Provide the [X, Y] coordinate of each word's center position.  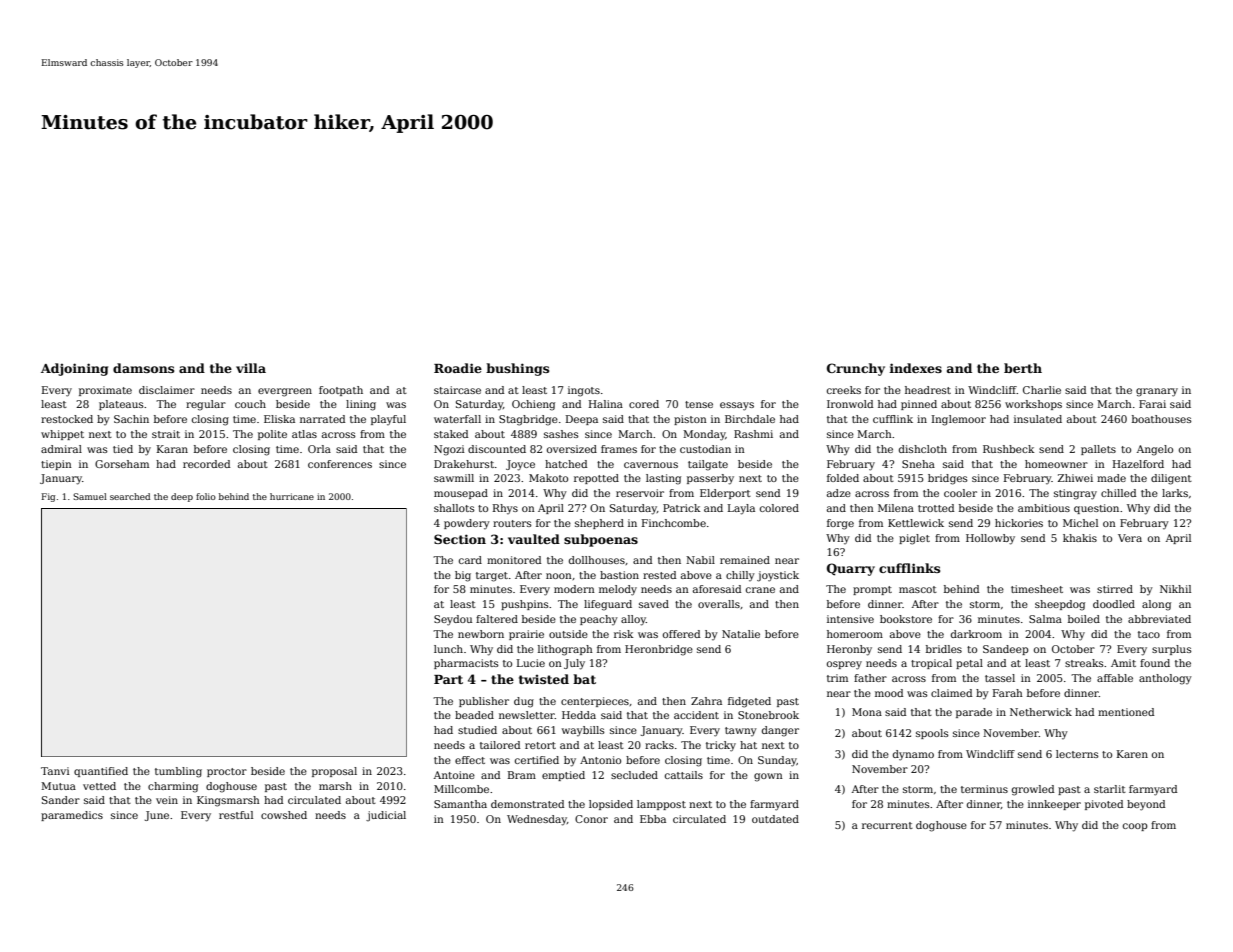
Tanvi [55, 771]
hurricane [292, 496]
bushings [517, 369]
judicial [386, 816]
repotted [596, 479]
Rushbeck [1009, 449]
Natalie [741, 634]
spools [932, 734]
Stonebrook [768, 715]
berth [1023, 368]
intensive [850, 619]
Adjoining [74, 369]
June [157, 816]
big [463, 576]
